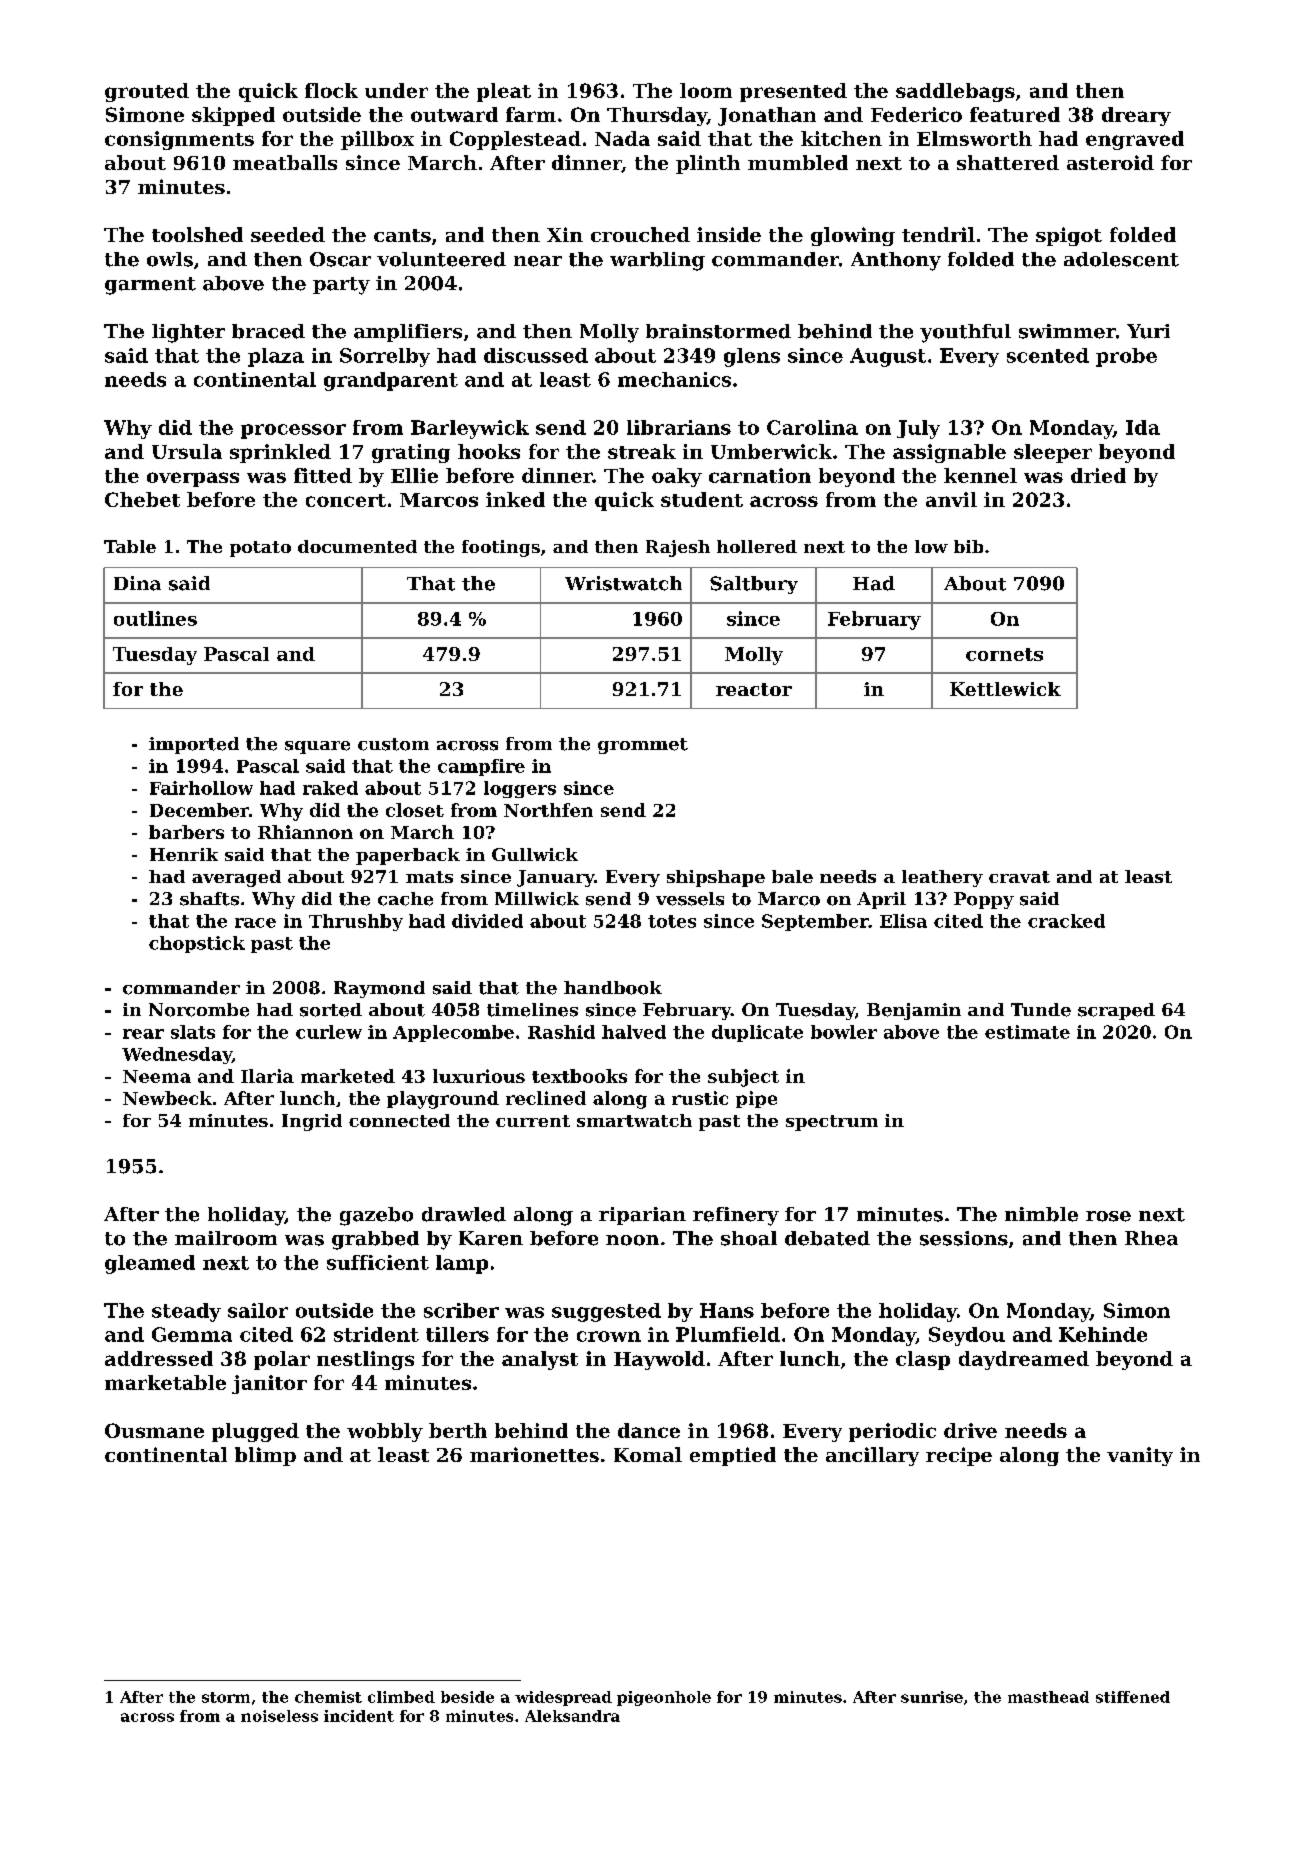 The image size is (1309, 1852). Describe the element at coordinates (657, 261) in the document. I see `warbling` at that location.
